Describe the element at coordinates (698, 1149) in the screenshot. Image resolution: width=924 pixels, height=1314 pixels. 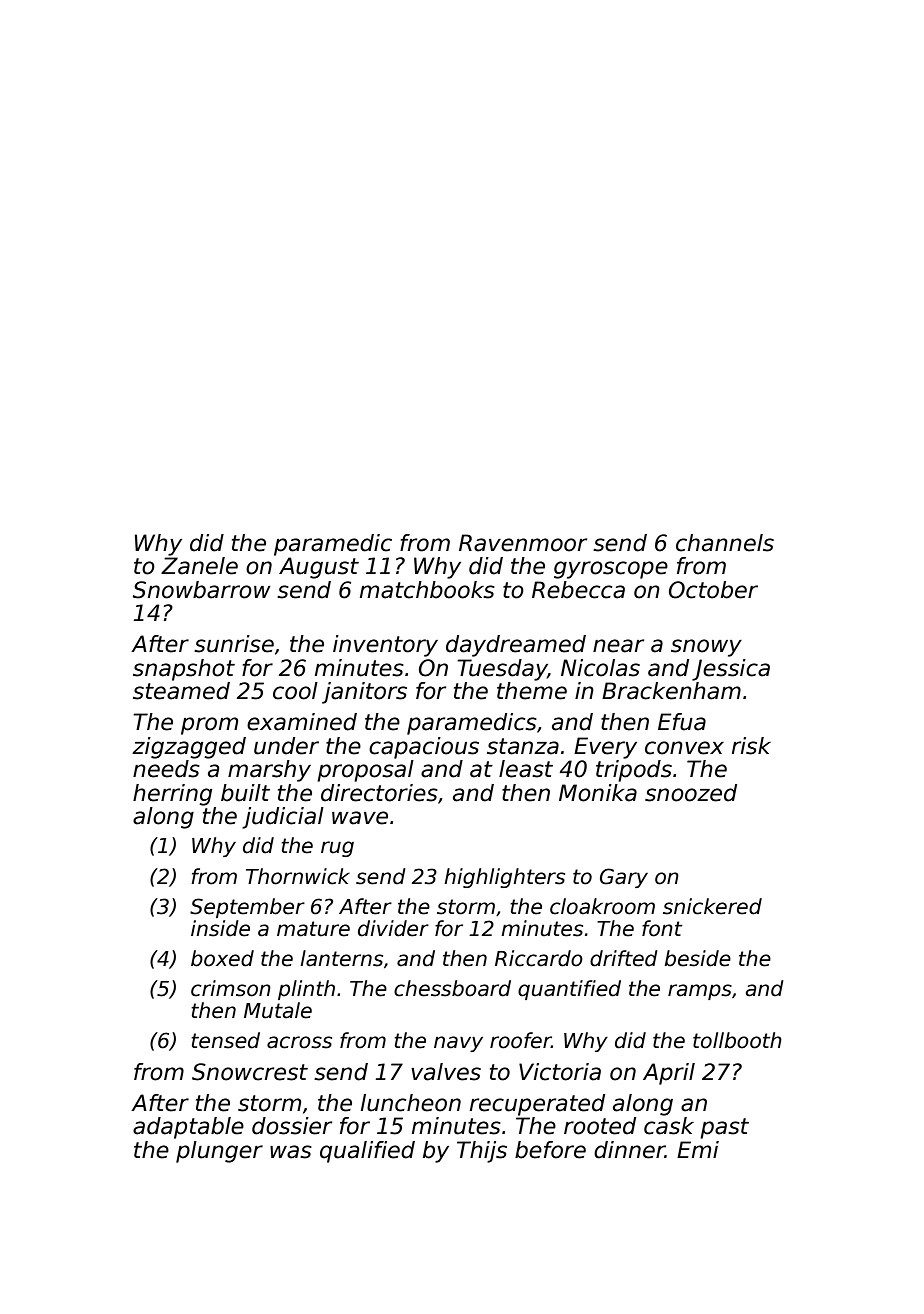
I see `Emi` at that location.
